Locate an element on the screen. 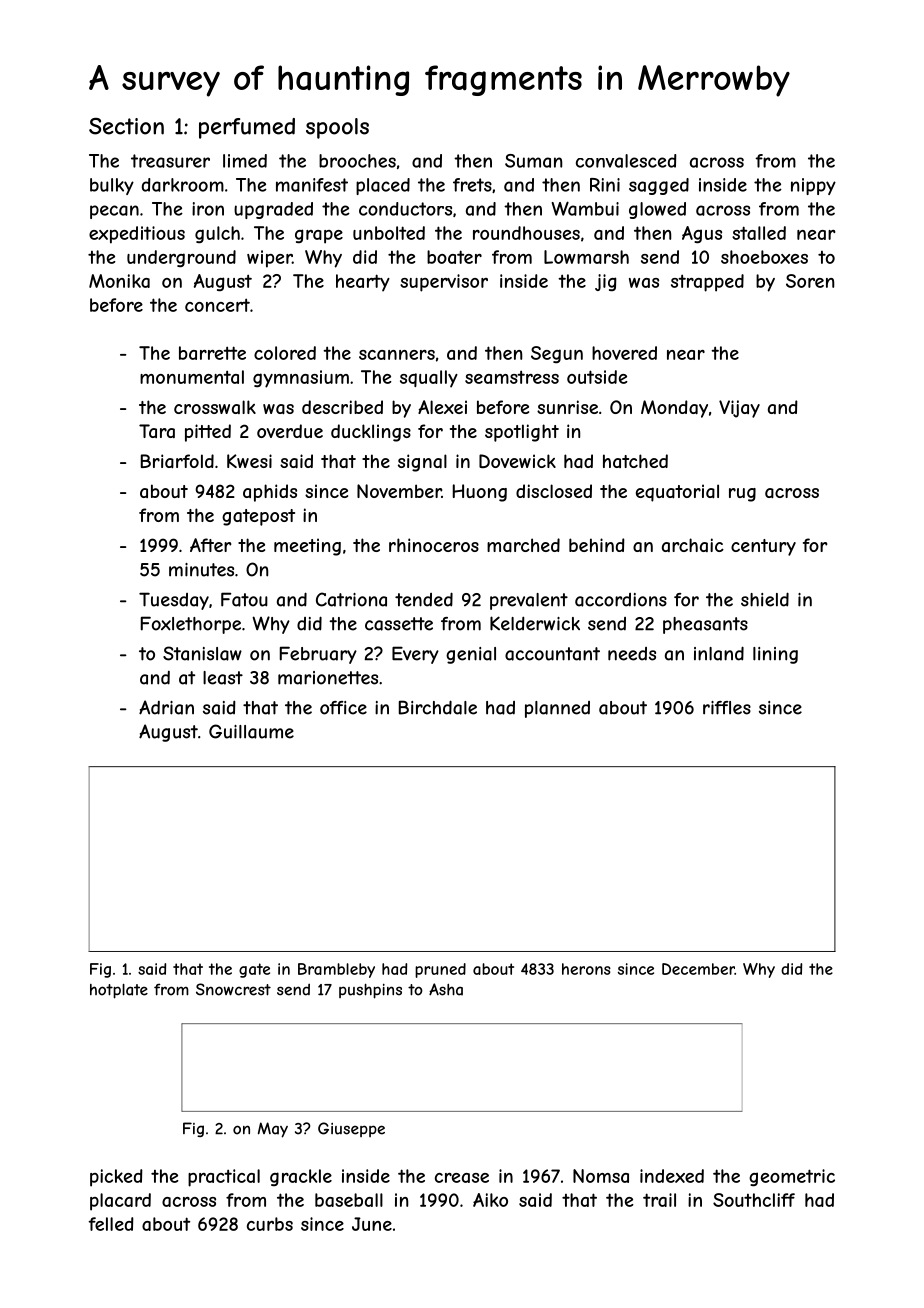 Image resolution: width=924 pixels, height=1308 pixels. grape is located at coordinates (319, 236).
